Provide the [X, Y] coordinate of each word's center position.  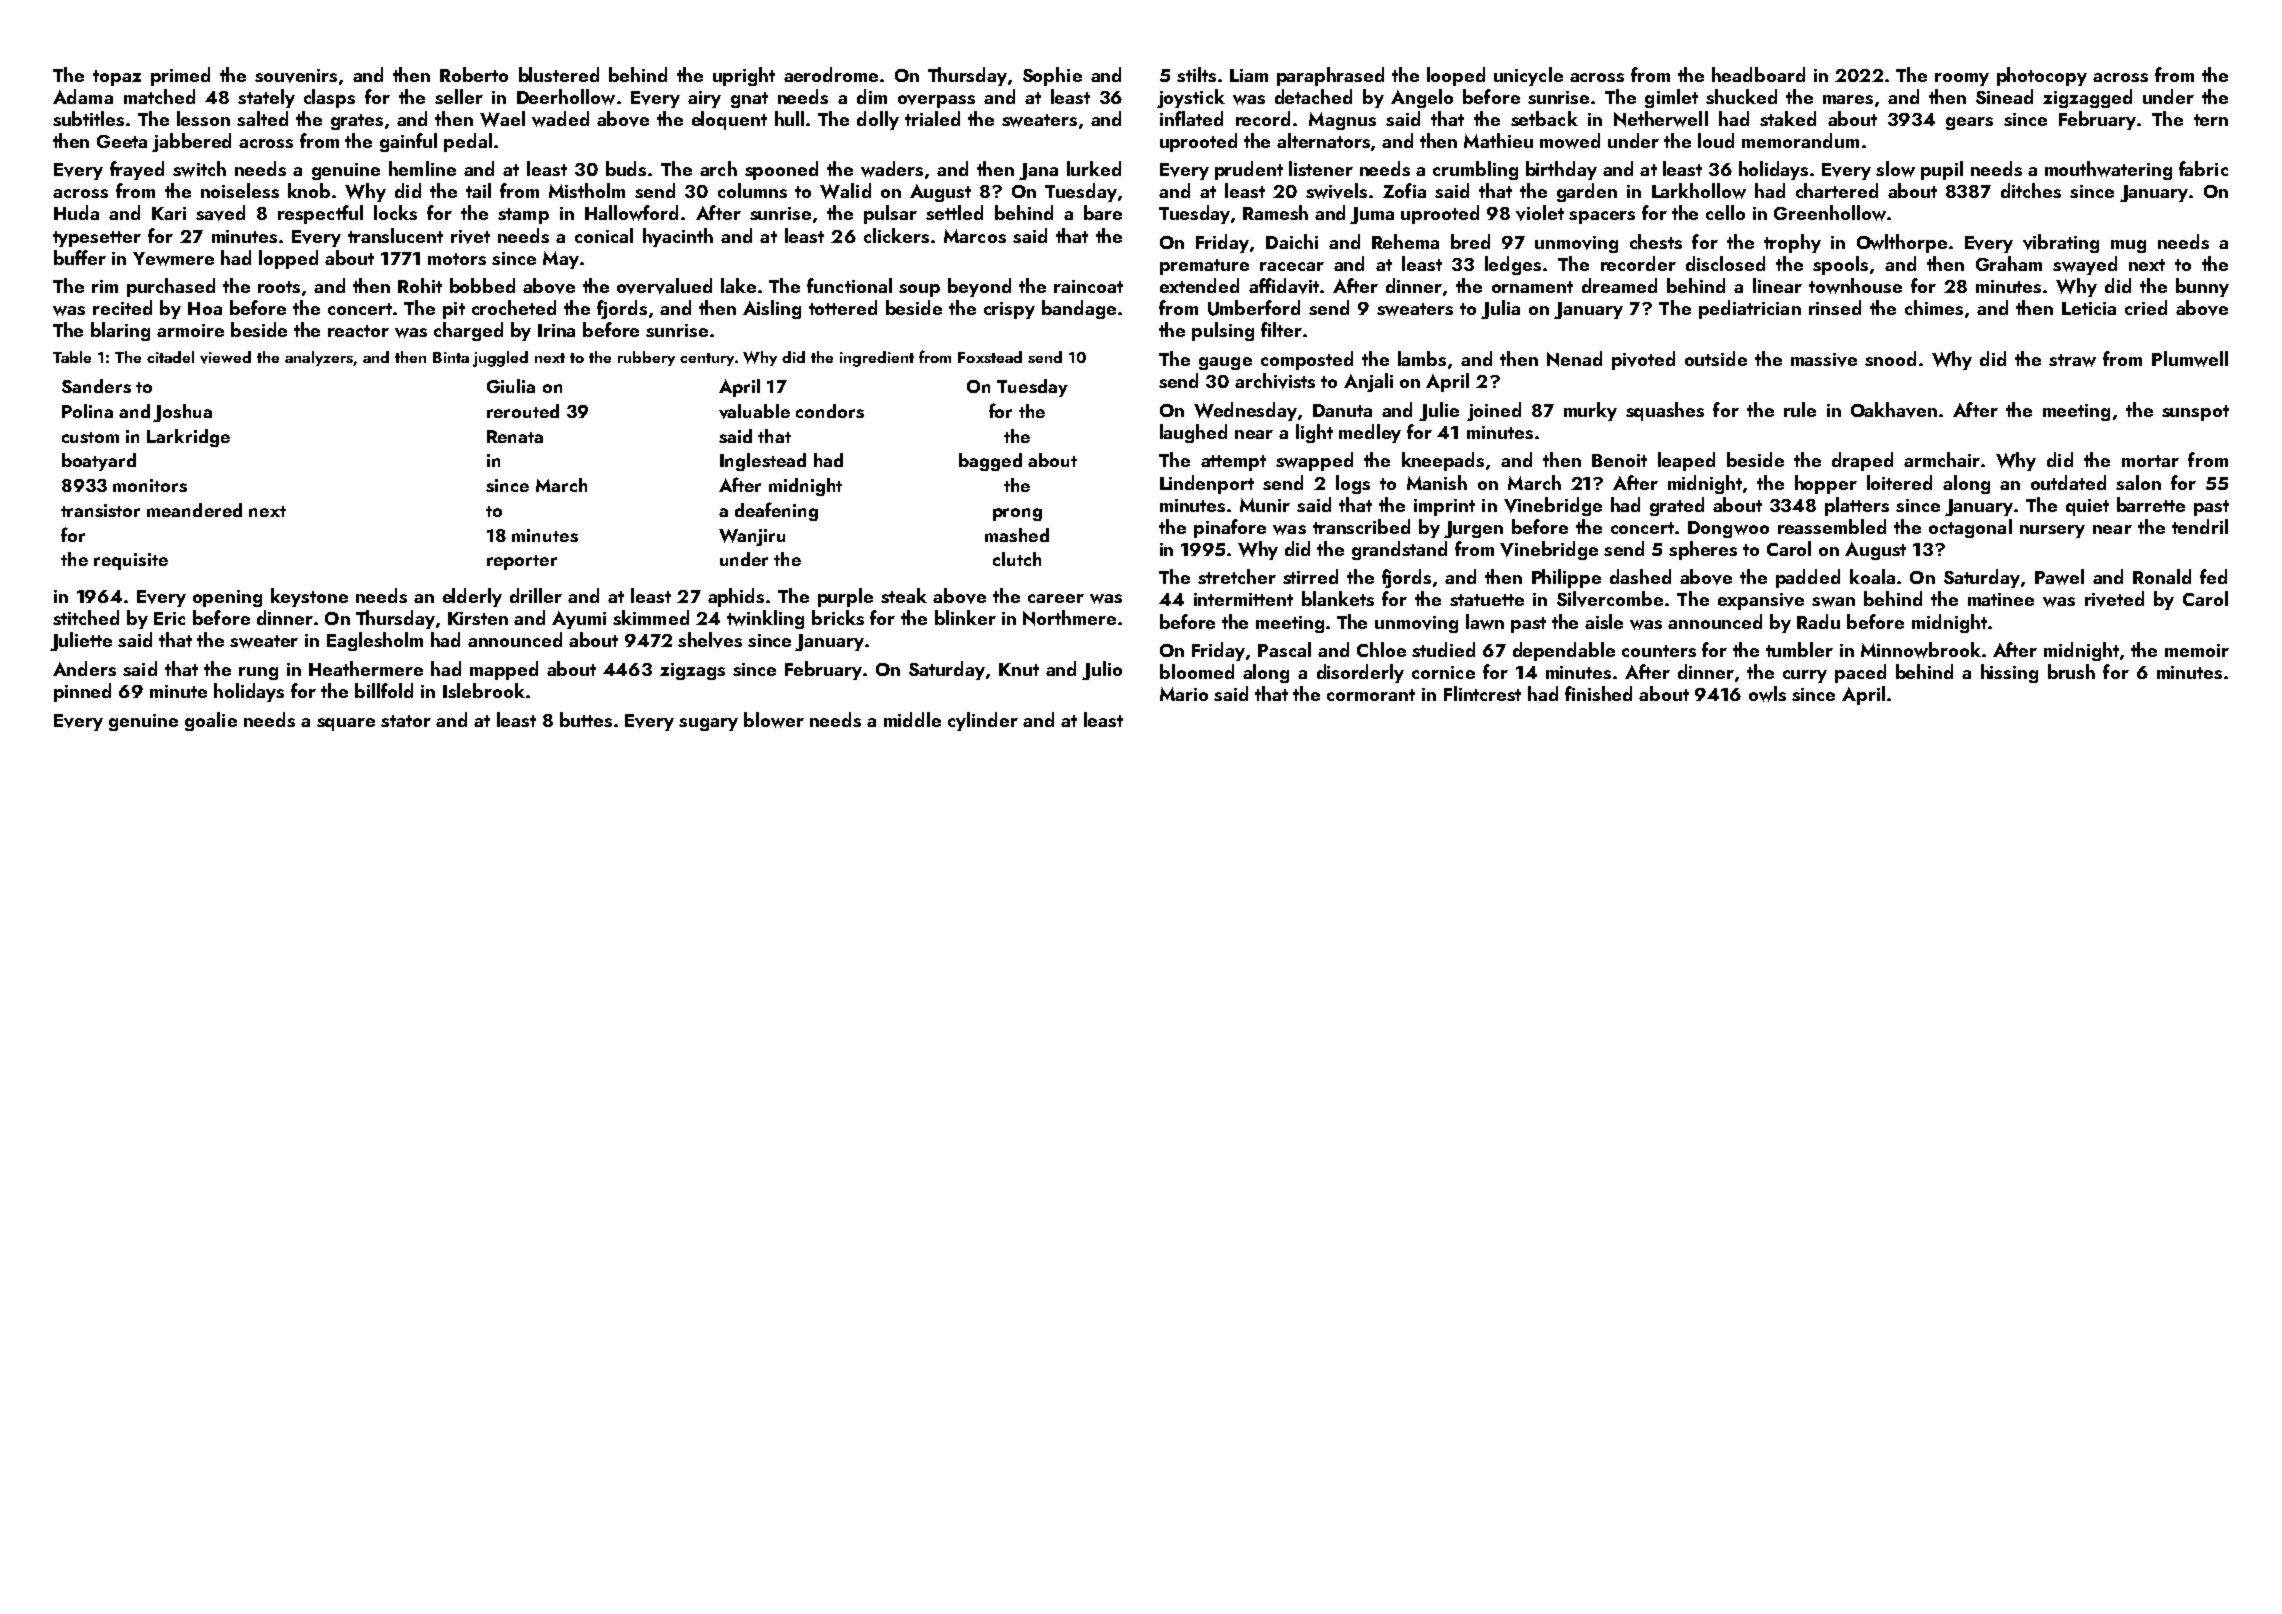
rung [258, 673]
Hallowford [631, 213]
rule [1800, 409]
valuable [754, 411]
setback [1544, 118]
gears [1969, 123]
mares [1848, 99]
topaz [117, 78]
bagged [990, 462]
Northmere [1069, 618]
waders [892, 169]
